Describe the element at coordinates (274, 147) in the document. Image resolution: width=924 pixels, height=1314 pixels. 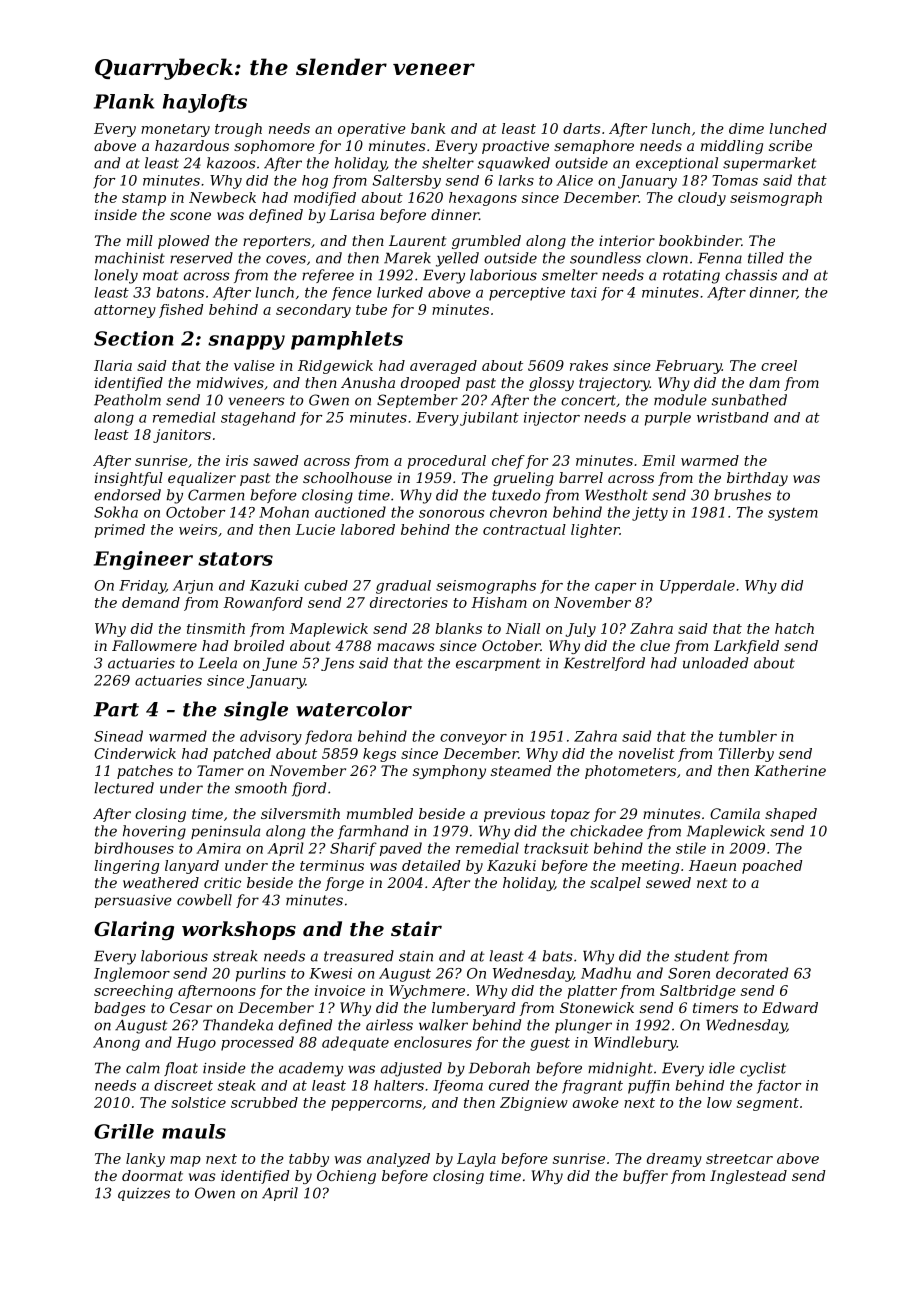
I see `sophomore` at that location.
